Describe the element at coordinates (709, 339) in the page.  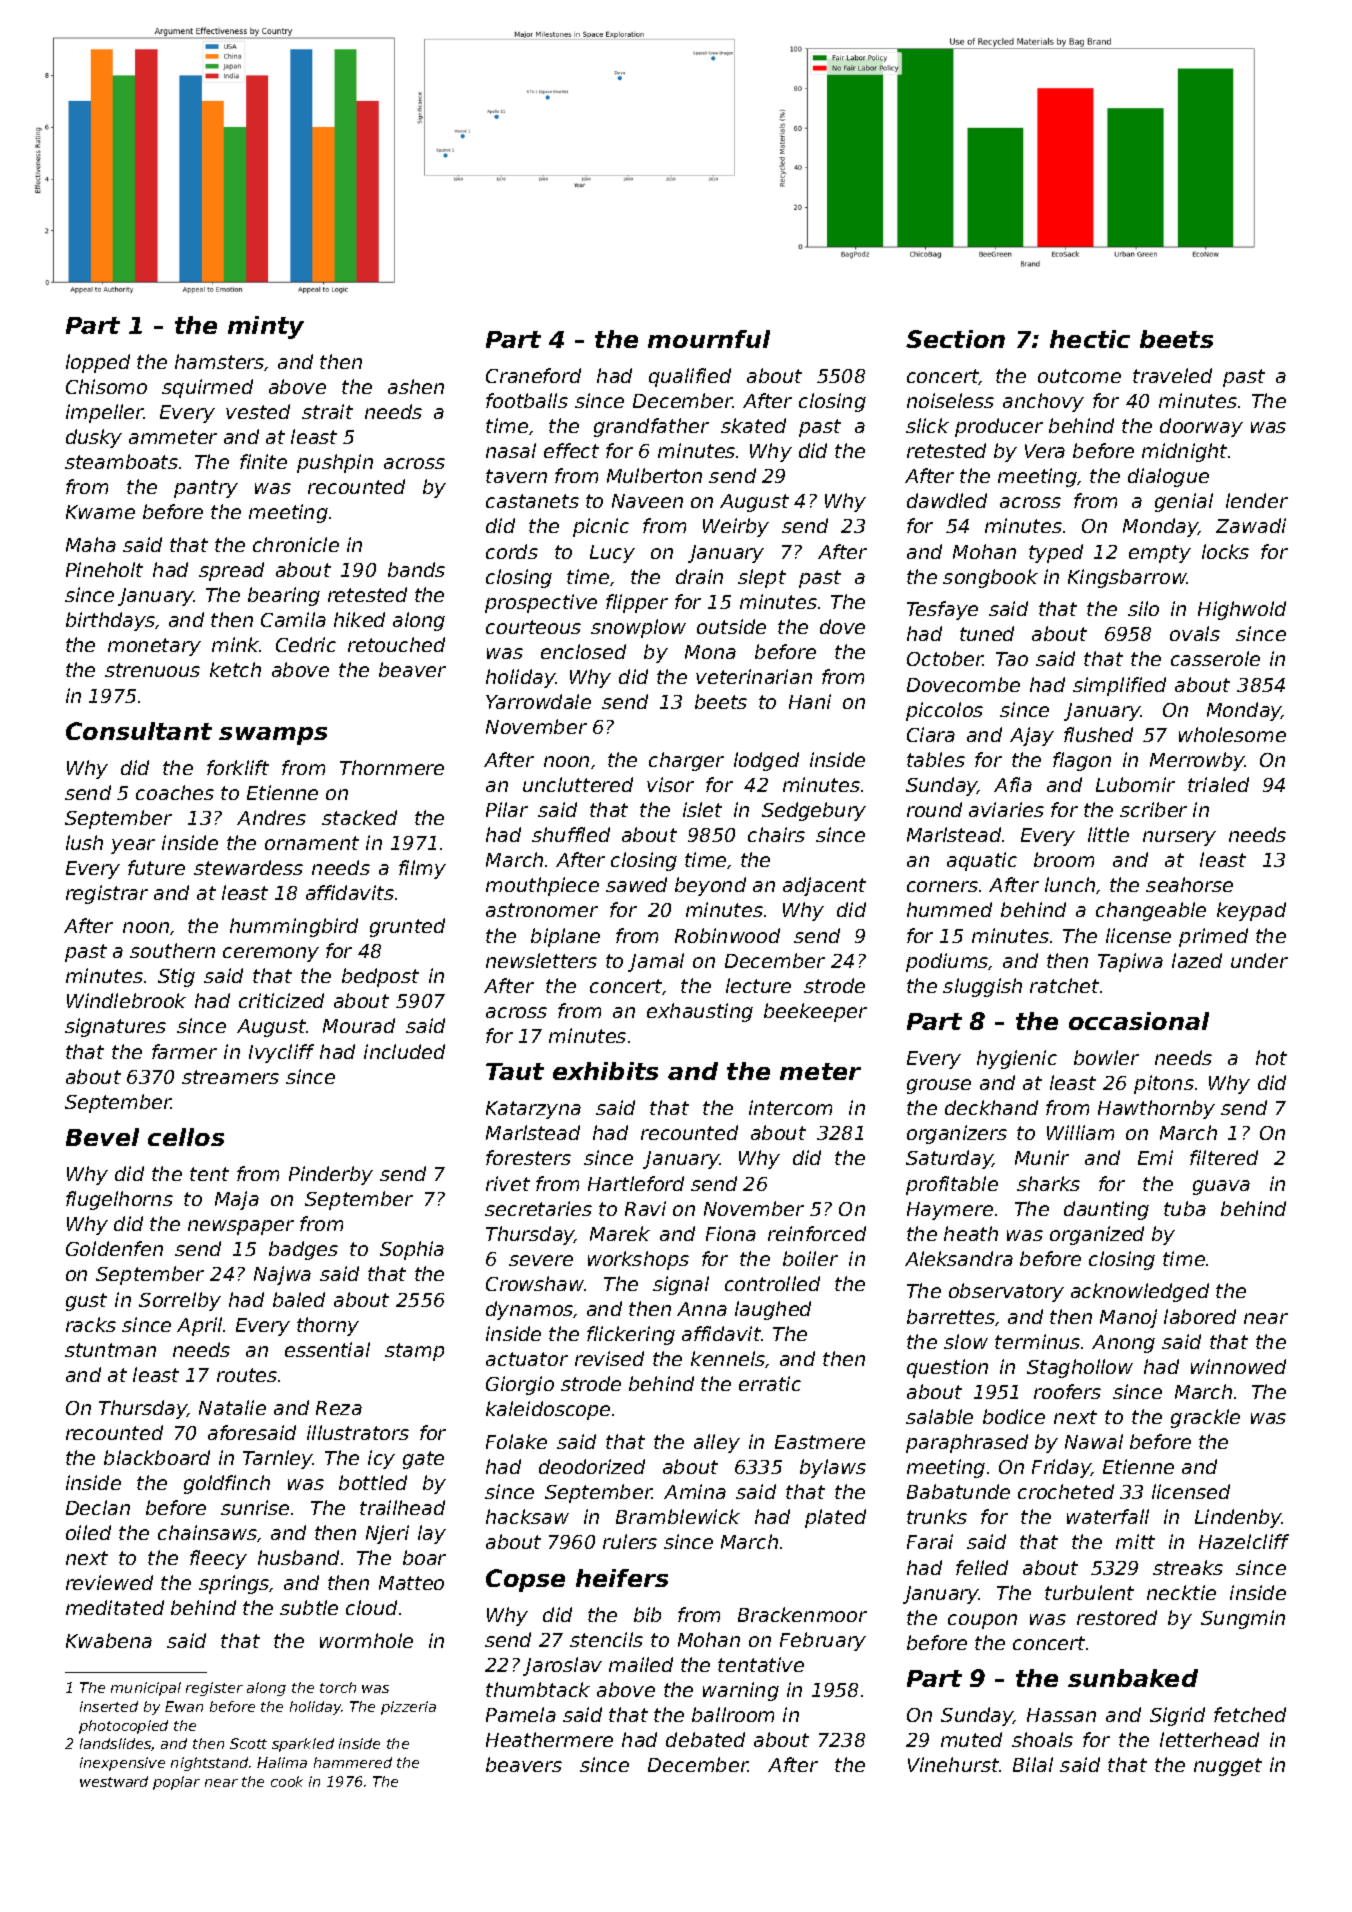
I see `mournful` at that location.
